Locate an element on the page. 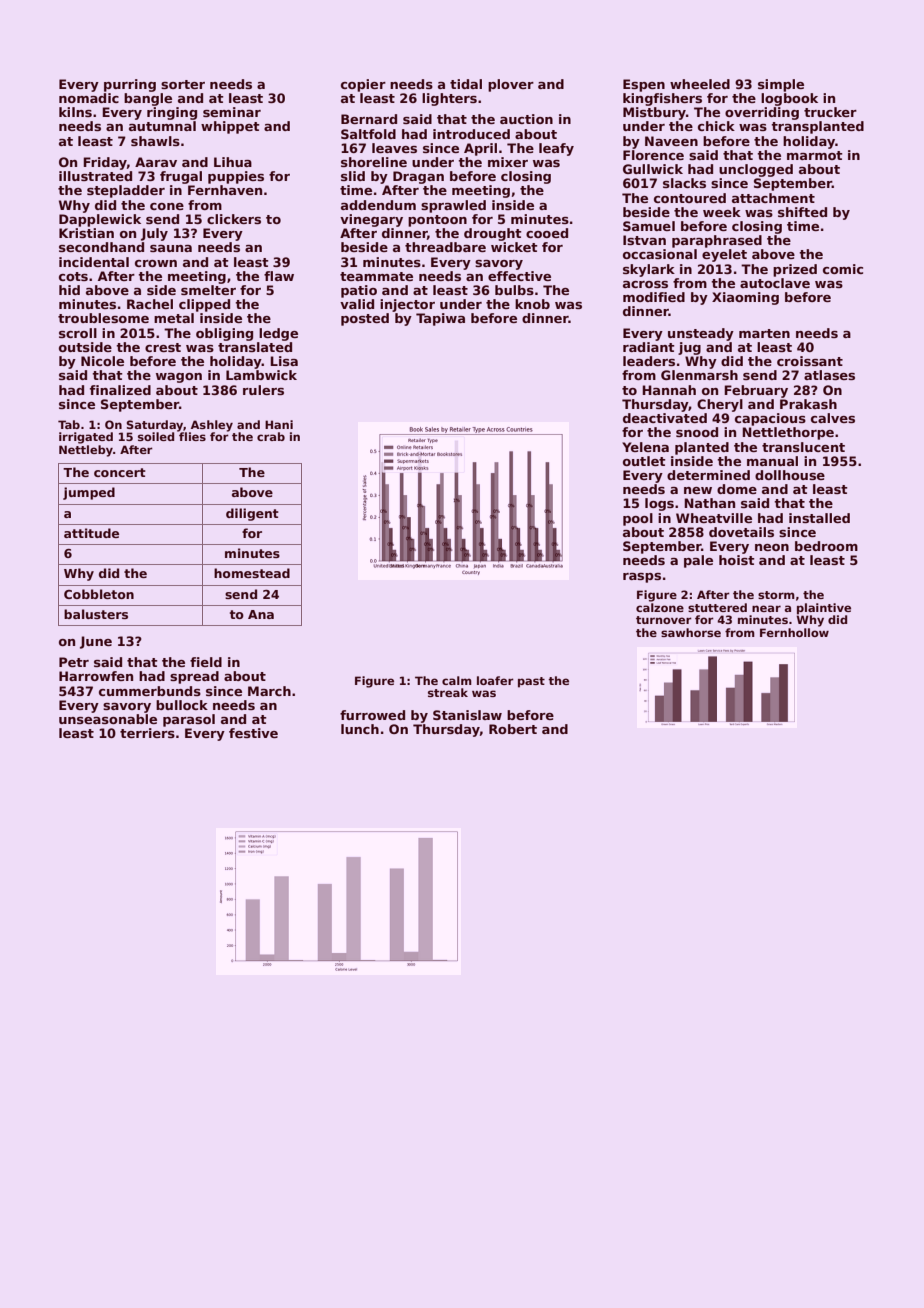 This document has height=1308, width=924. crab is located at coordinates (271, 436).
